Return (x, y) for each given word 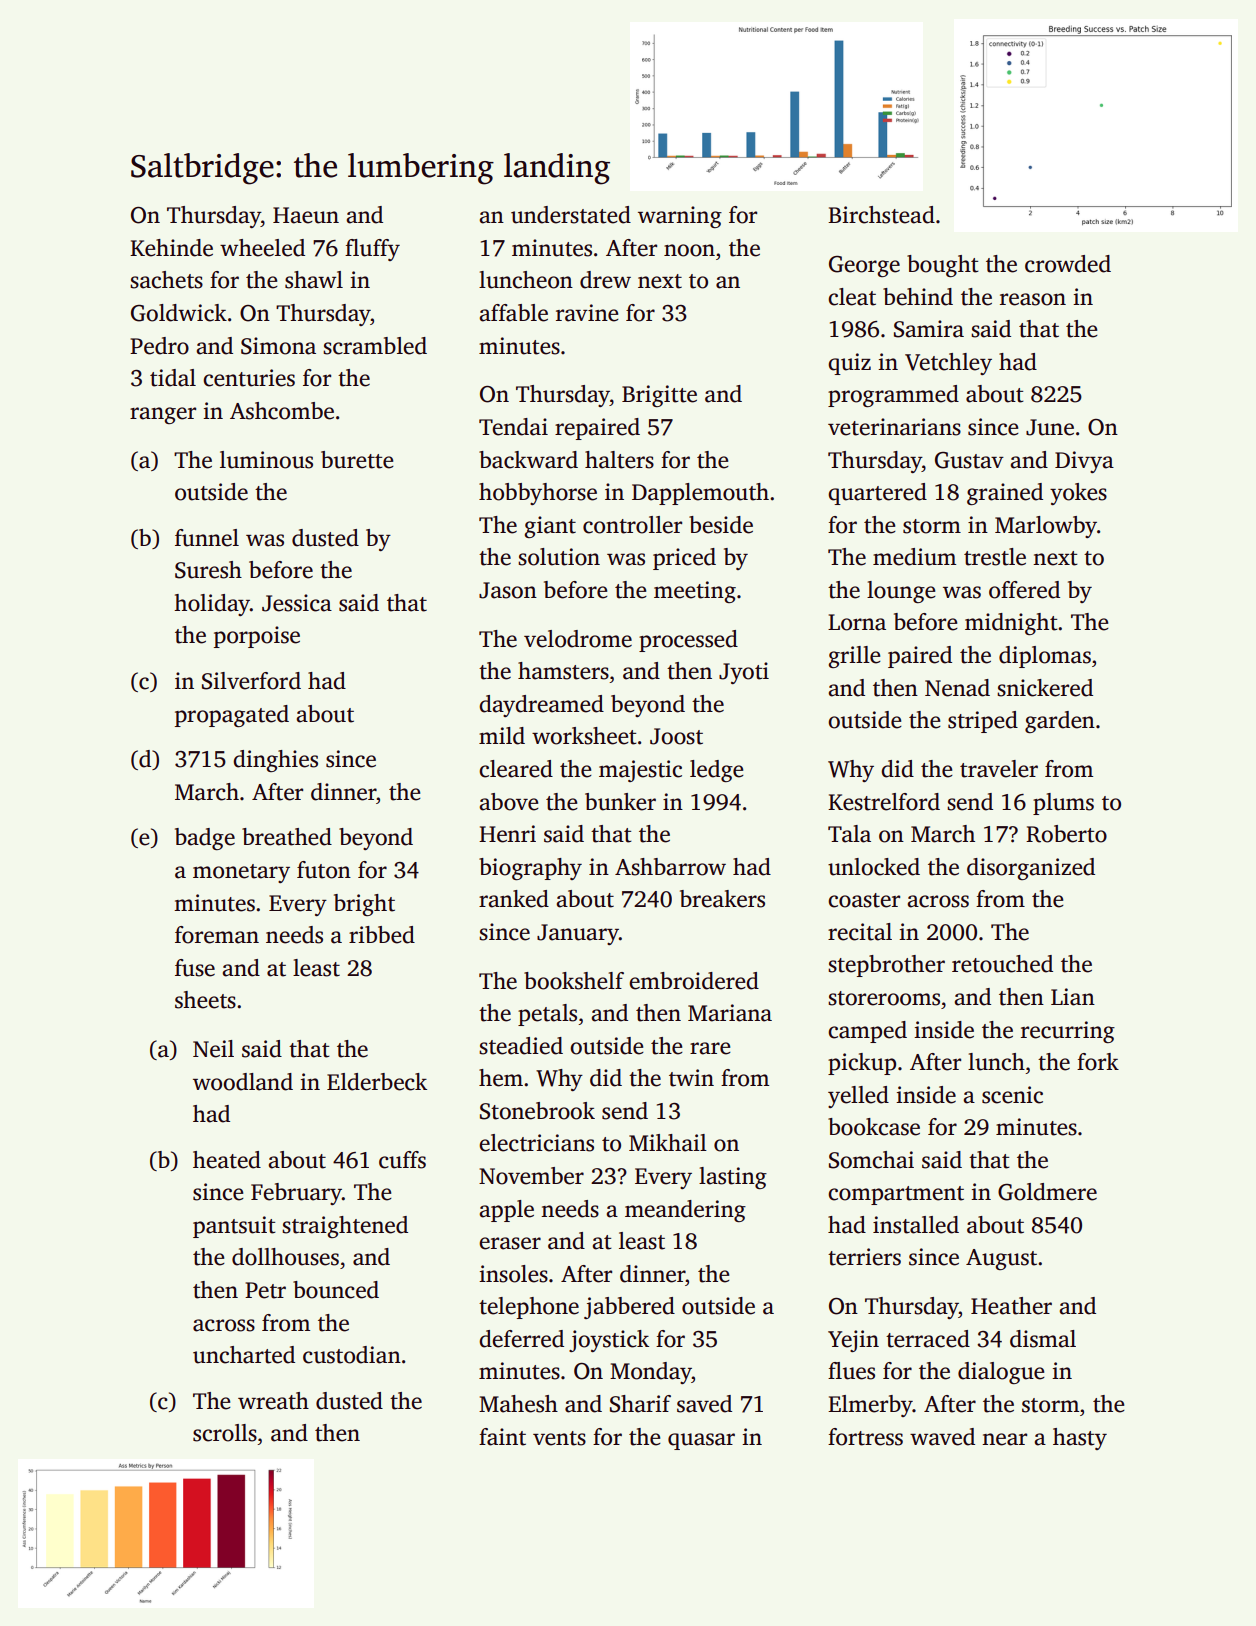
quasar (701, 1441)
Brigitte (659, 396)
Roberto (1066, 834)
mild (502, 736)
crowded (1068, 264)
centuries (249, 378)
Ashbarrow (670, 867)
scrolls (225, 1433)
